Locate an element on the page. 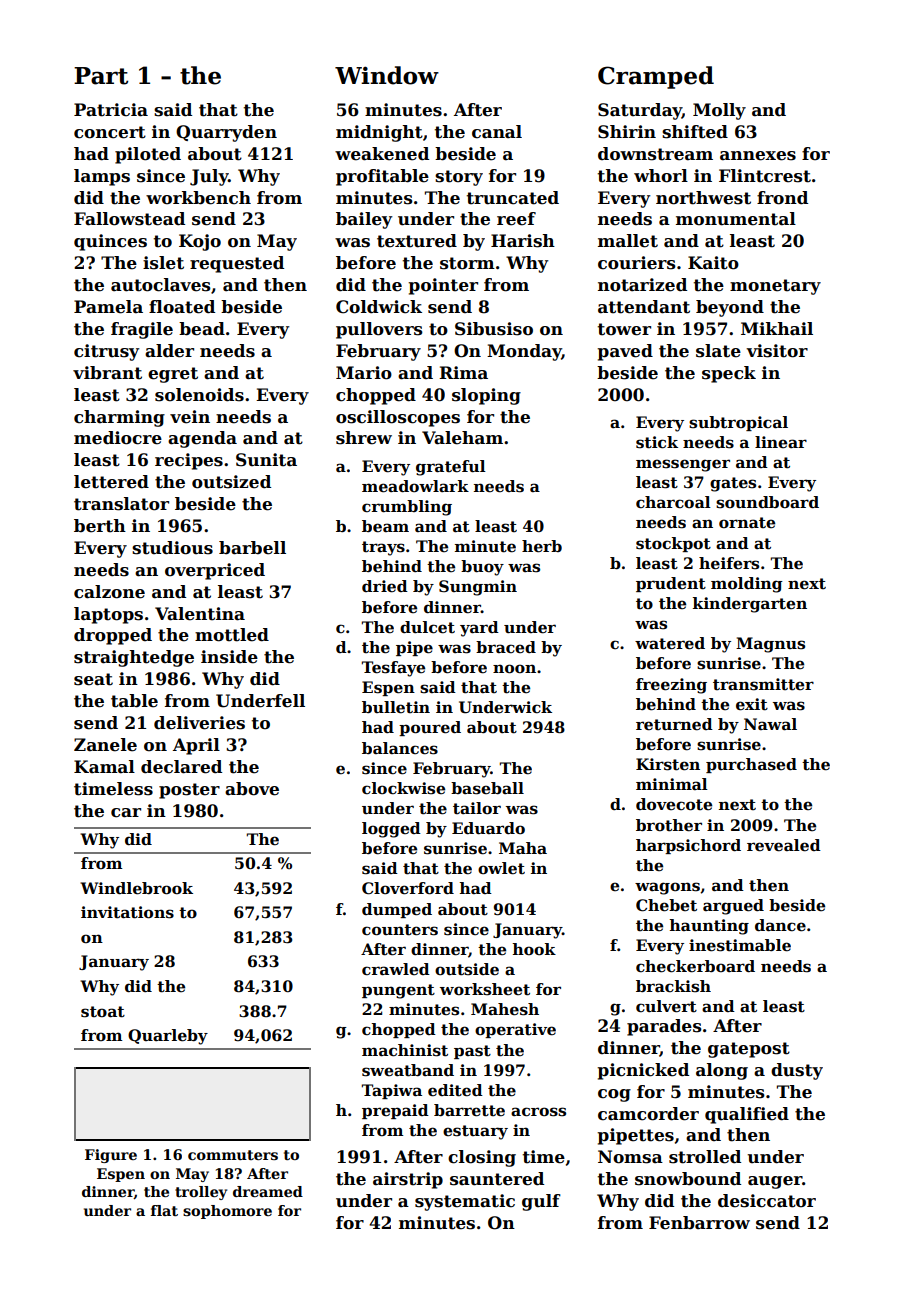 The image size is (908, 1316). Pamela is located at coordinates (108, 307).
